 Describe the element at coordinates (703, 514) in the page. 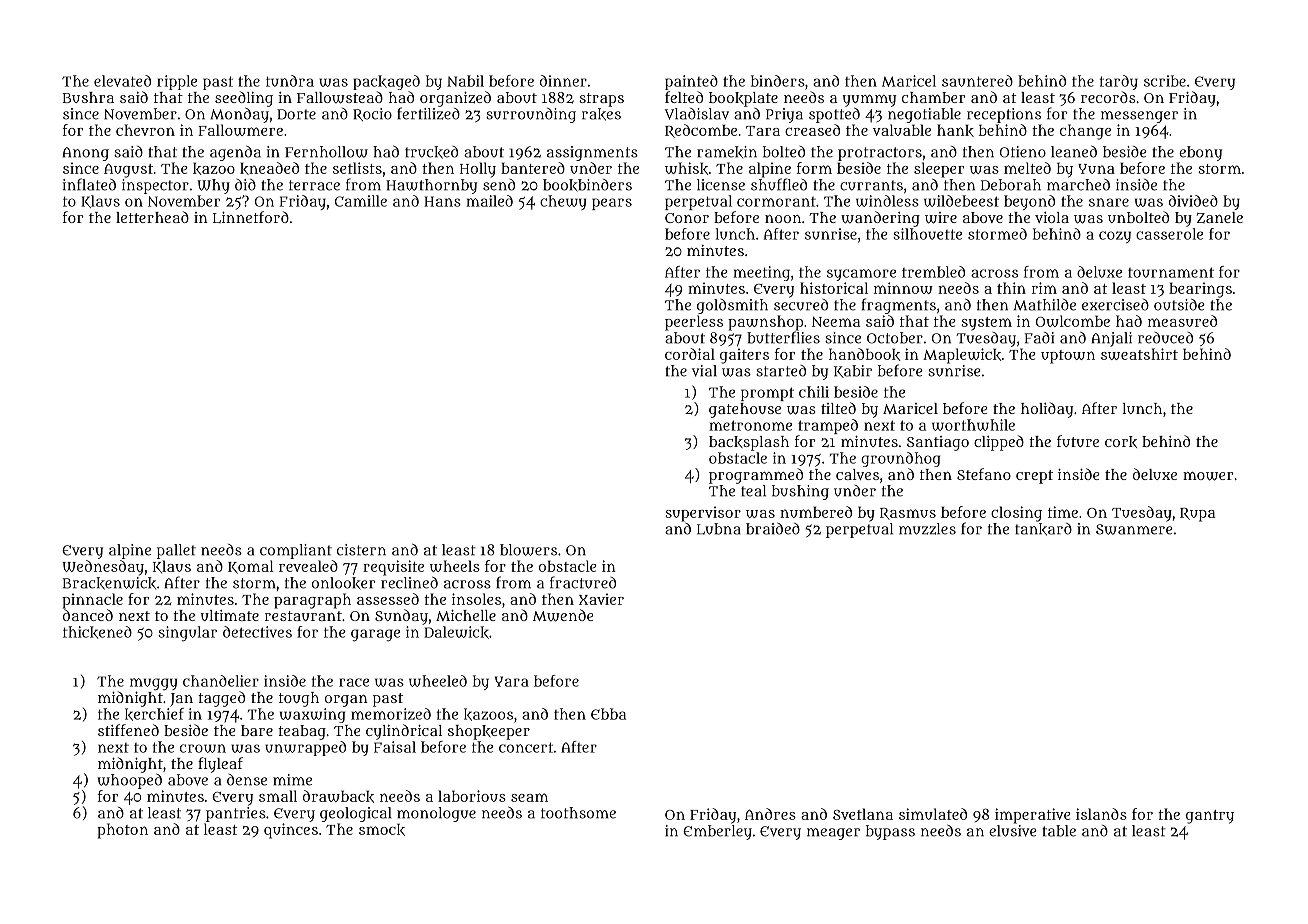

I see `supervisor` at that location.
